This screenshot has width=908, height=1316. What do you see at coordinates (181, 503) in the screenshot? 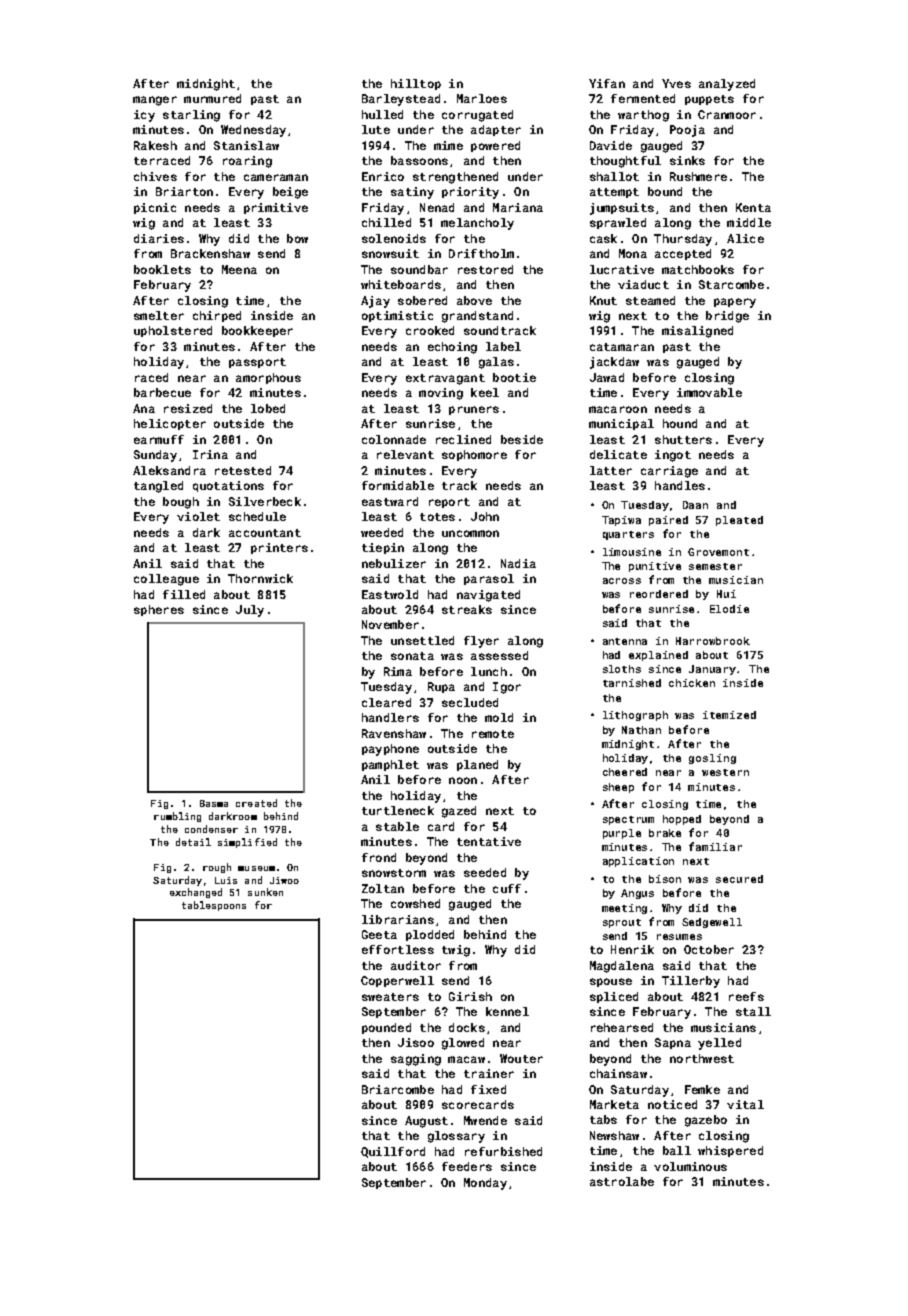
I see `bough` at bounding box center [181, 503].
